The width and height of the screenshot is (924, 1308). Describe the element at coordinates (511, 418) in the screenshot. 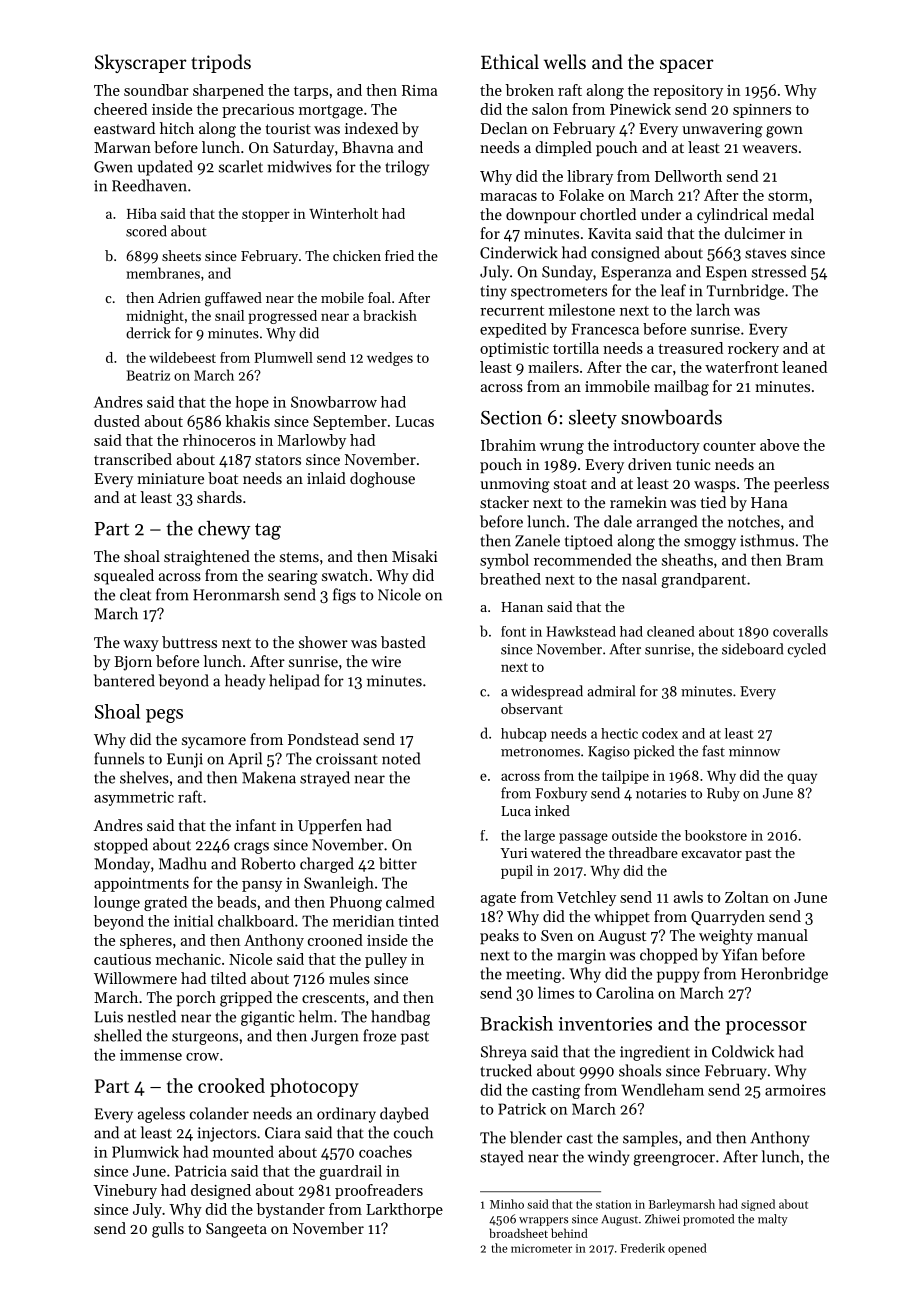

I see `Section` at that location.
